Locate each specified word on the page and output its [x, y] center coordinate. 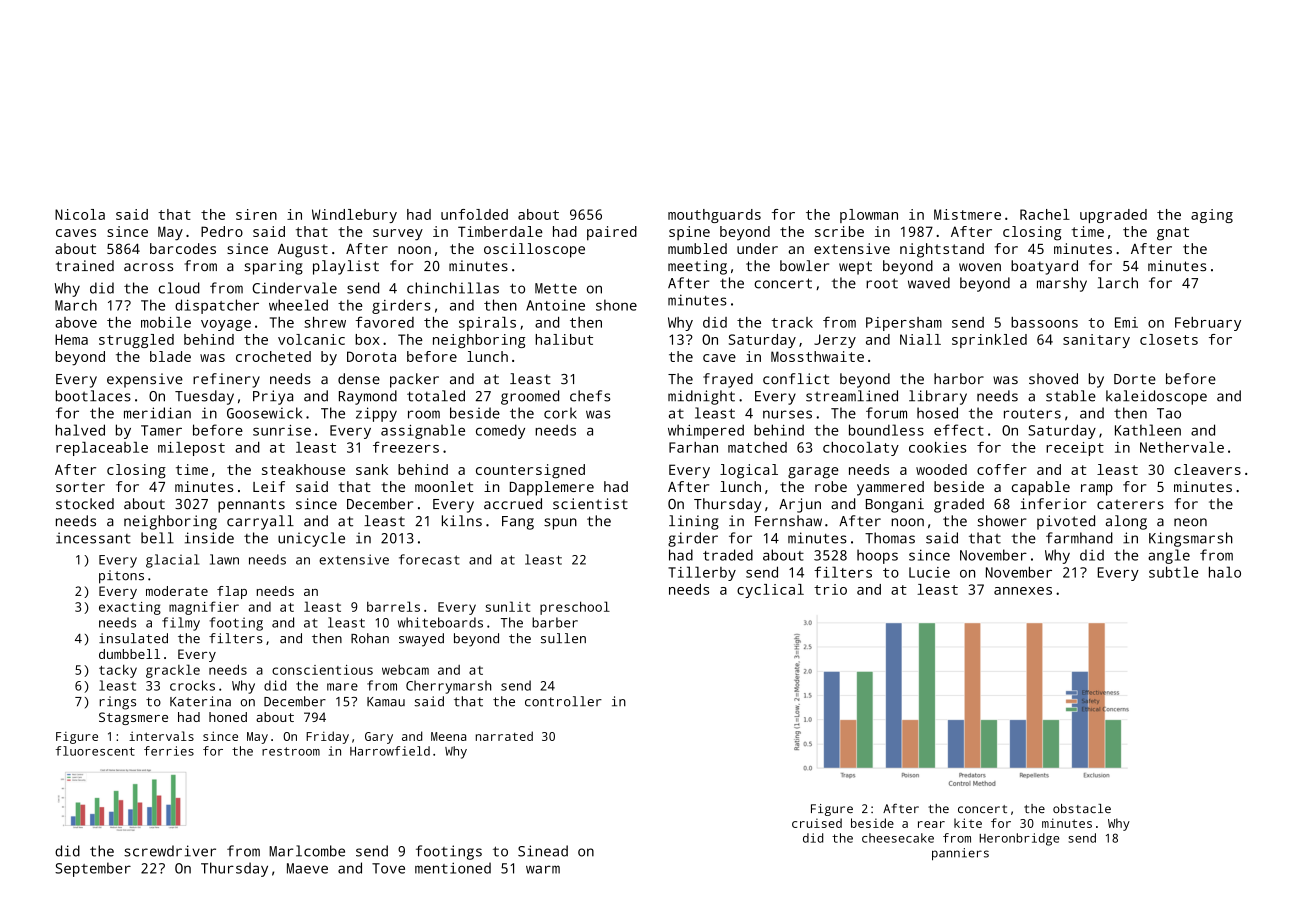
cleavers [1207, 469]
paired [612, 233]
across [148, 267]
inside [209, 538]
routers [1032, 414]
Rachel [1045, 214]
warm [543, 869]
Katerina [200, 701]
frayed [728, 380]
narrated [504, 736]
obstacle [1082, 808]
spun [560, 524]
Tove [388, 868]
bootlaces [93, 396]
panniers [960, 854]
